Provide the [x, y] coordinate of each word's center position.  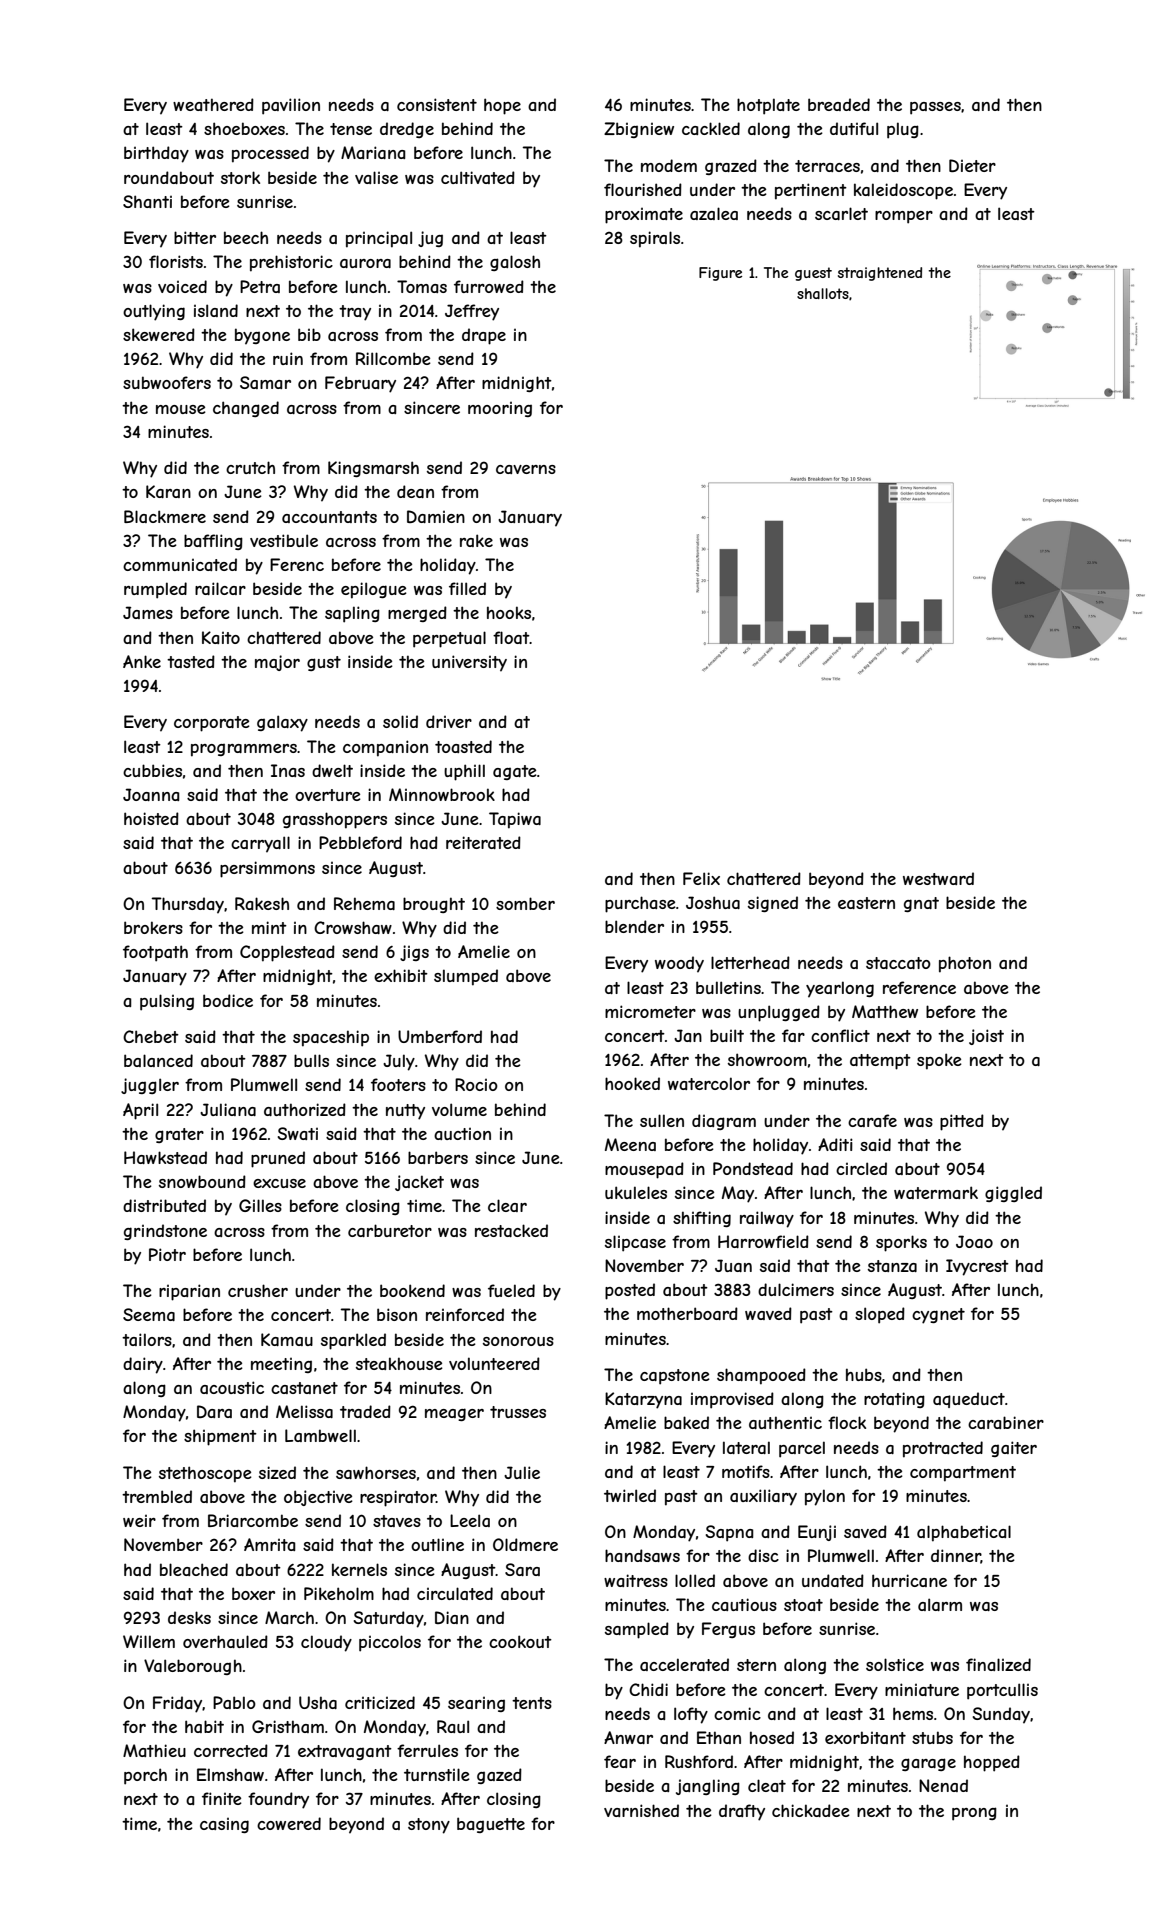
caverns [526, 469]
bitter [195, 237]
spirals [655, 239]
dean [415, 491]
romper [904, 217]
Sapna [729, 1533]
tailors [147, 1339]
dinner [956, 1556]
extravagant [345, 1752]
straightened [880, 274]
